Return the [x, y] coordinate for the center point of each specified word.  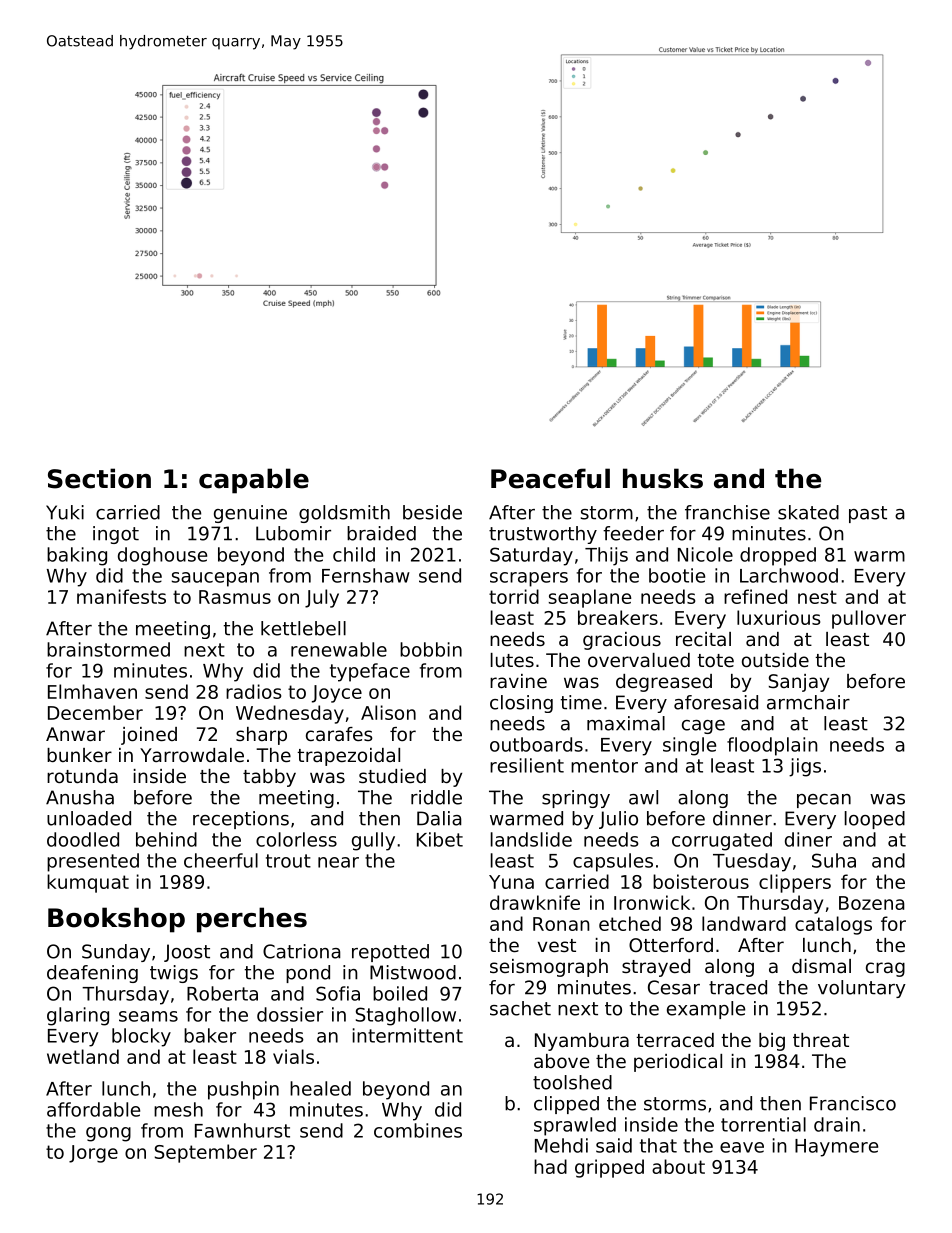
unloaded [89, 818]
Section [99, 478]
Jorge [93, 1154]
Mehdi [561, 1145]
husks [663, 478]
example [706, 1010]
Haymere [836, 1148]
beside [432, 512]
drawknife [535, 902]
